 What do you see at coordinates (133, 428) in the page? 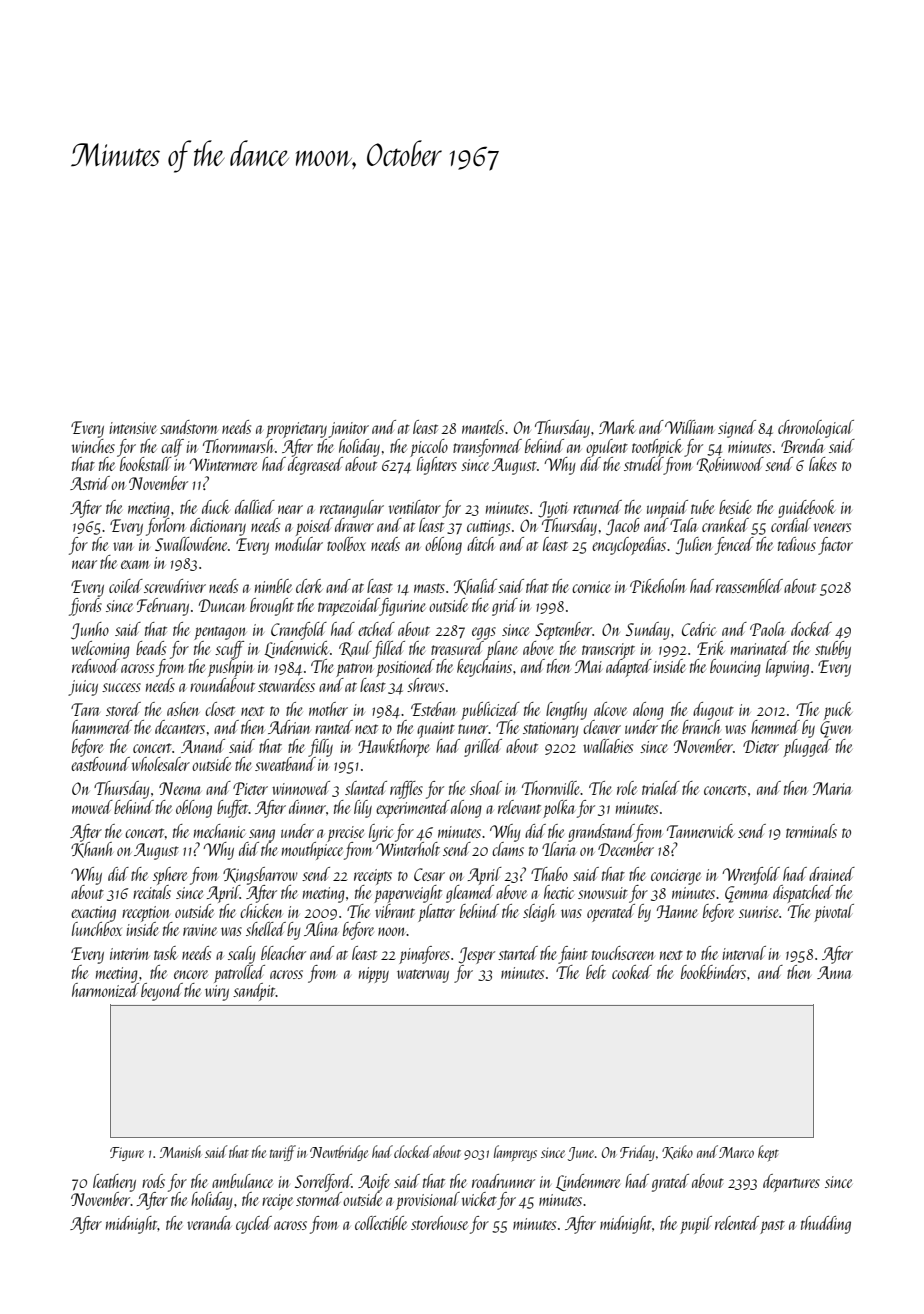
I see `intensive` at bounding box center [133, 428].
